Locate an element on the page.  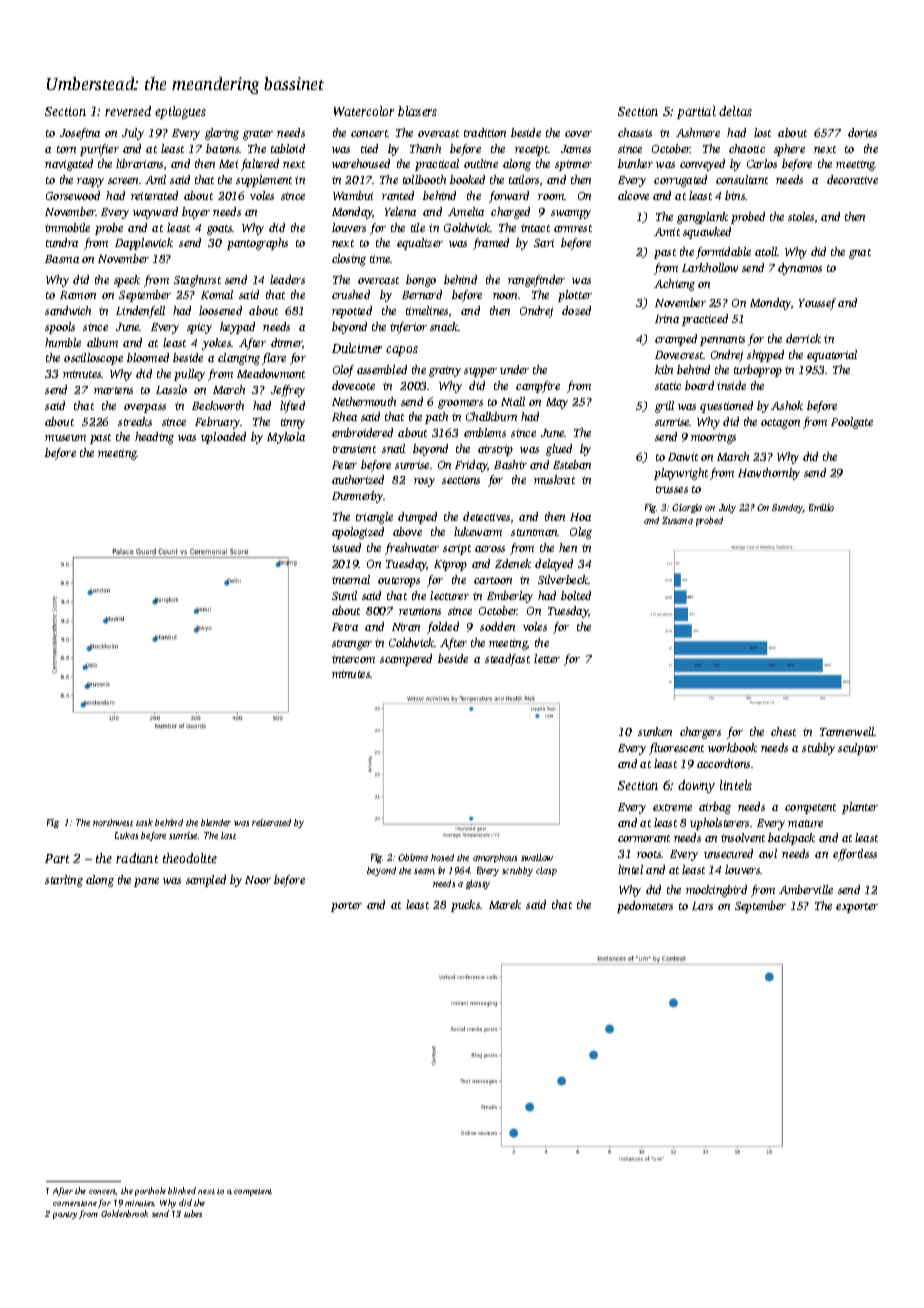
cover is located at coordinates (578, 134).
